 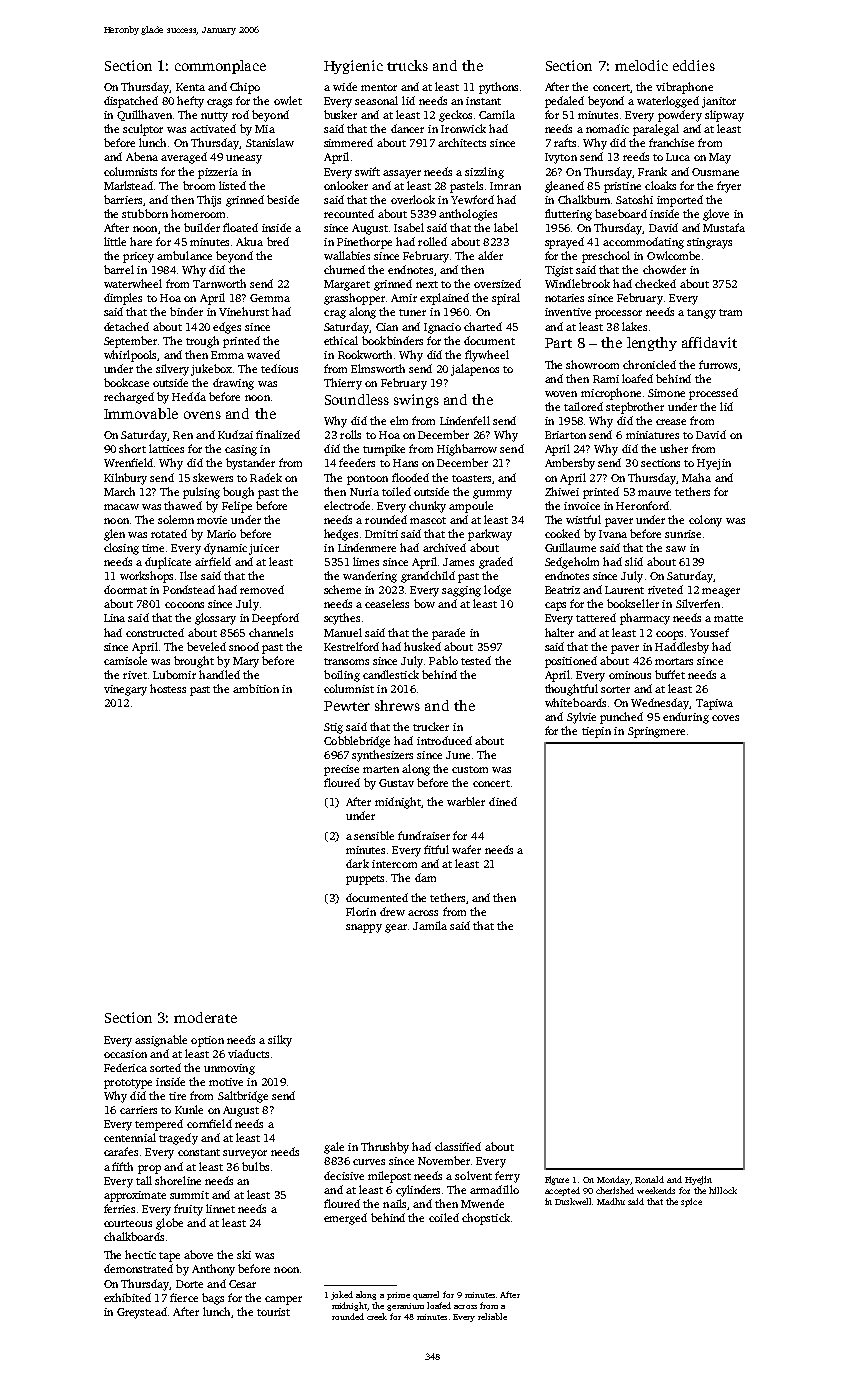 I want to click on prop, so click(x=149, y=1169).
